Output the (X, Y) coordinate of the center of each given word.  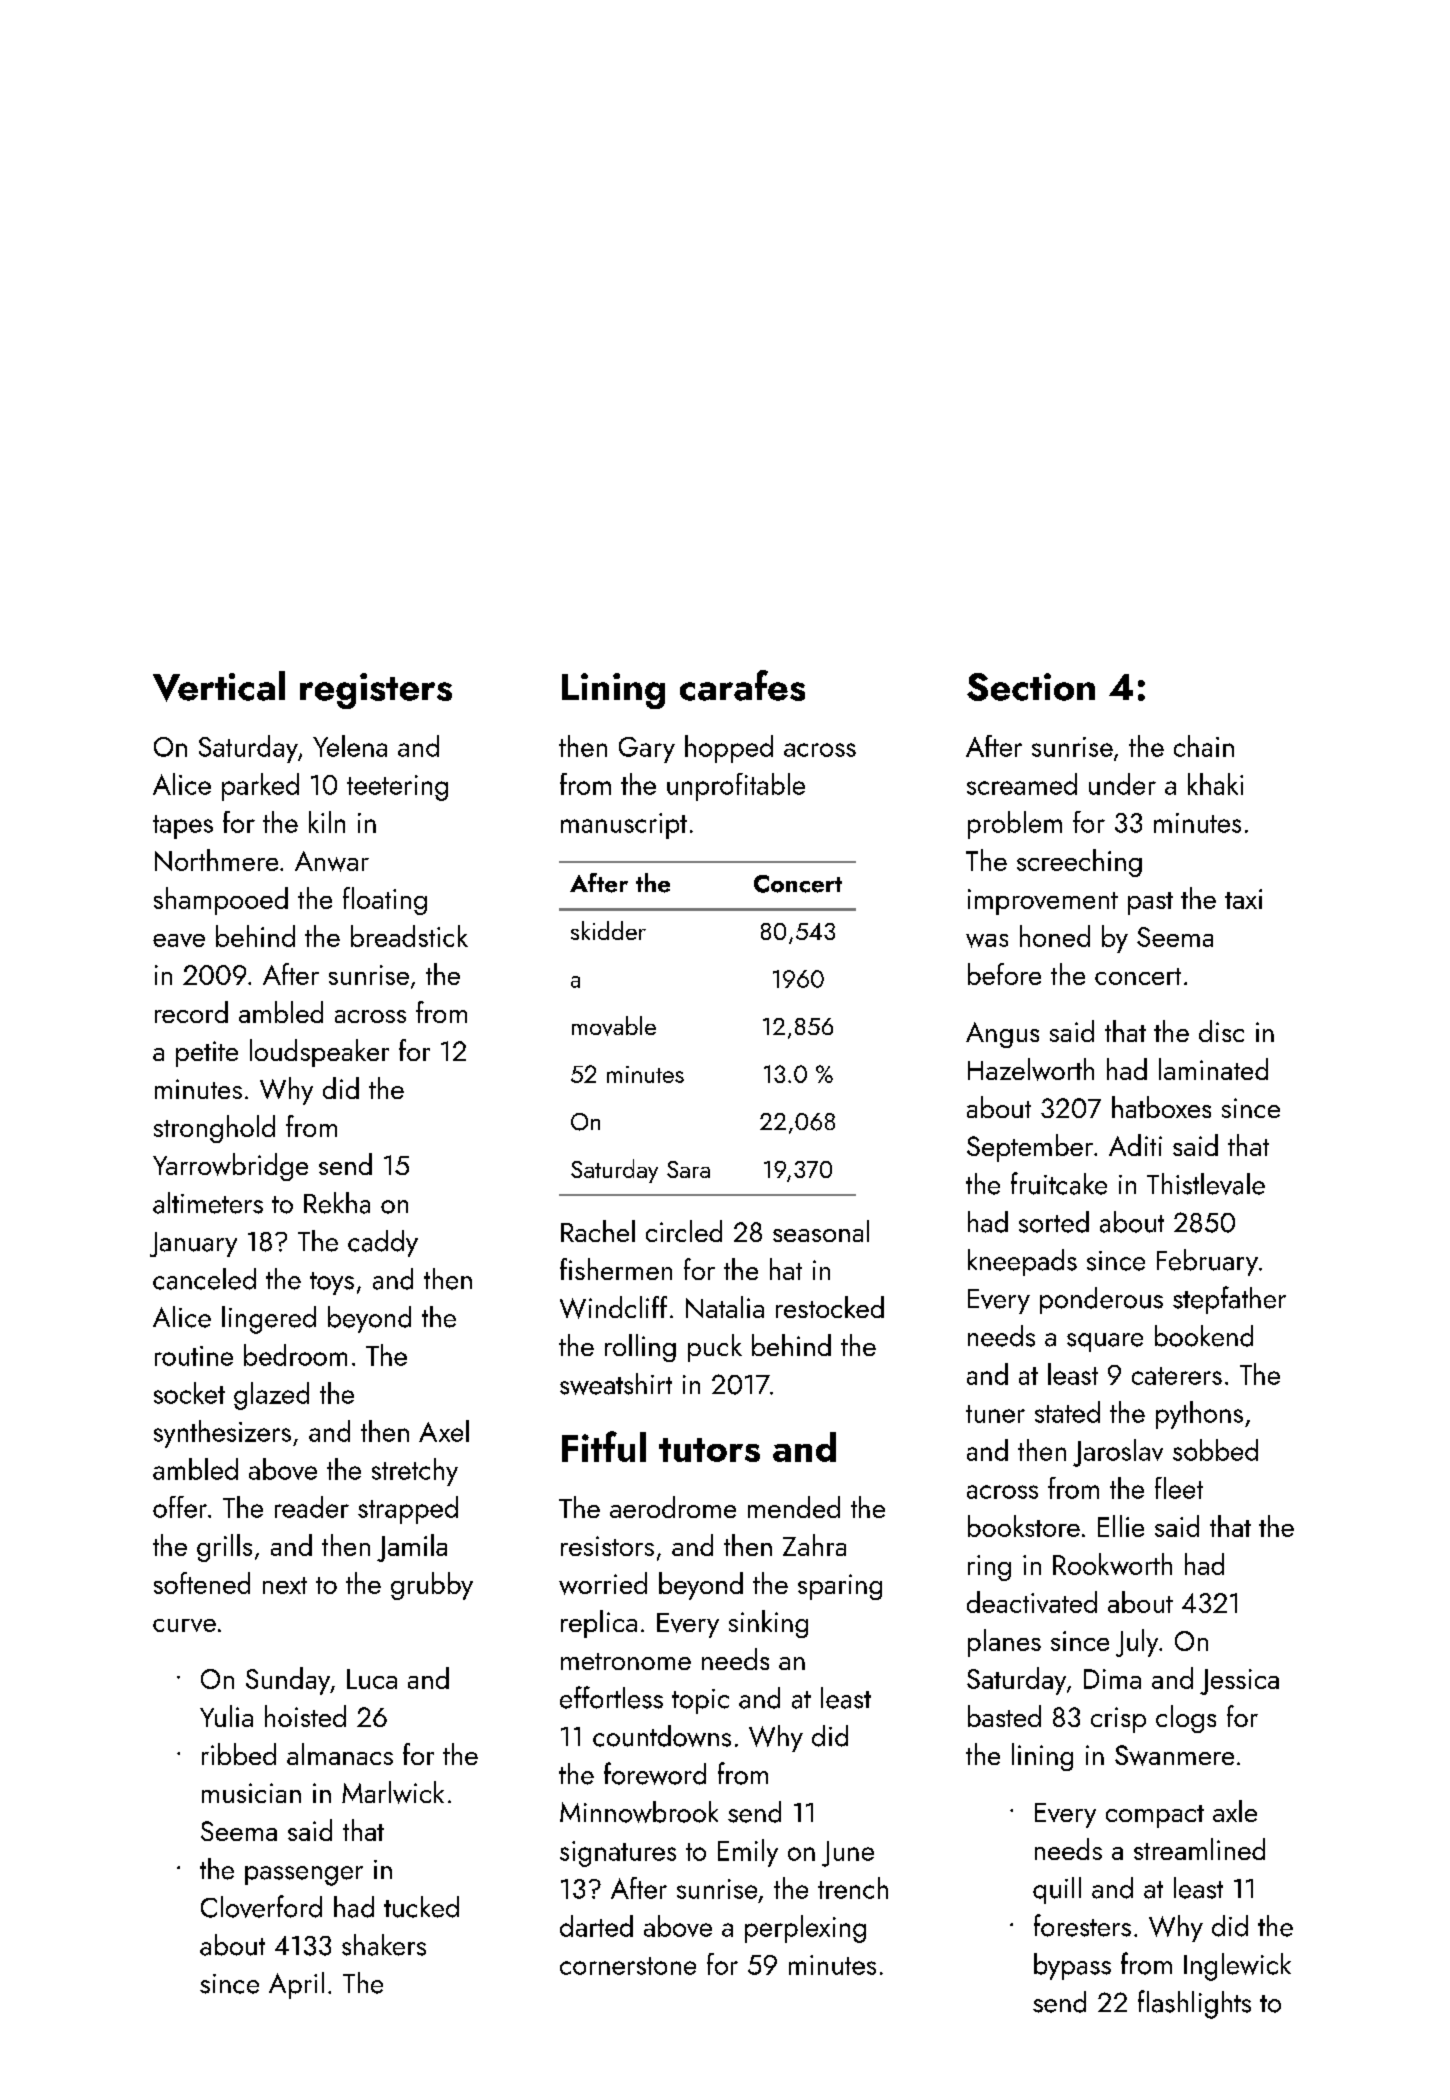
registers (376, 691)
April (296, 1985)
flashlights (1194, 2004)
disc (1221, 1031)
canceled (204, 1279)
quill (1057, 1890)
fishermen (616, 1269)
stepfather (1229, 1300)
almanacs (340, 1754)
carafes (742, 685)
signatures (618, 1854)
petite (207, 1054)
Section (1031, 687)
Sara (688, 1169)
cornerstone (628, 1966)
